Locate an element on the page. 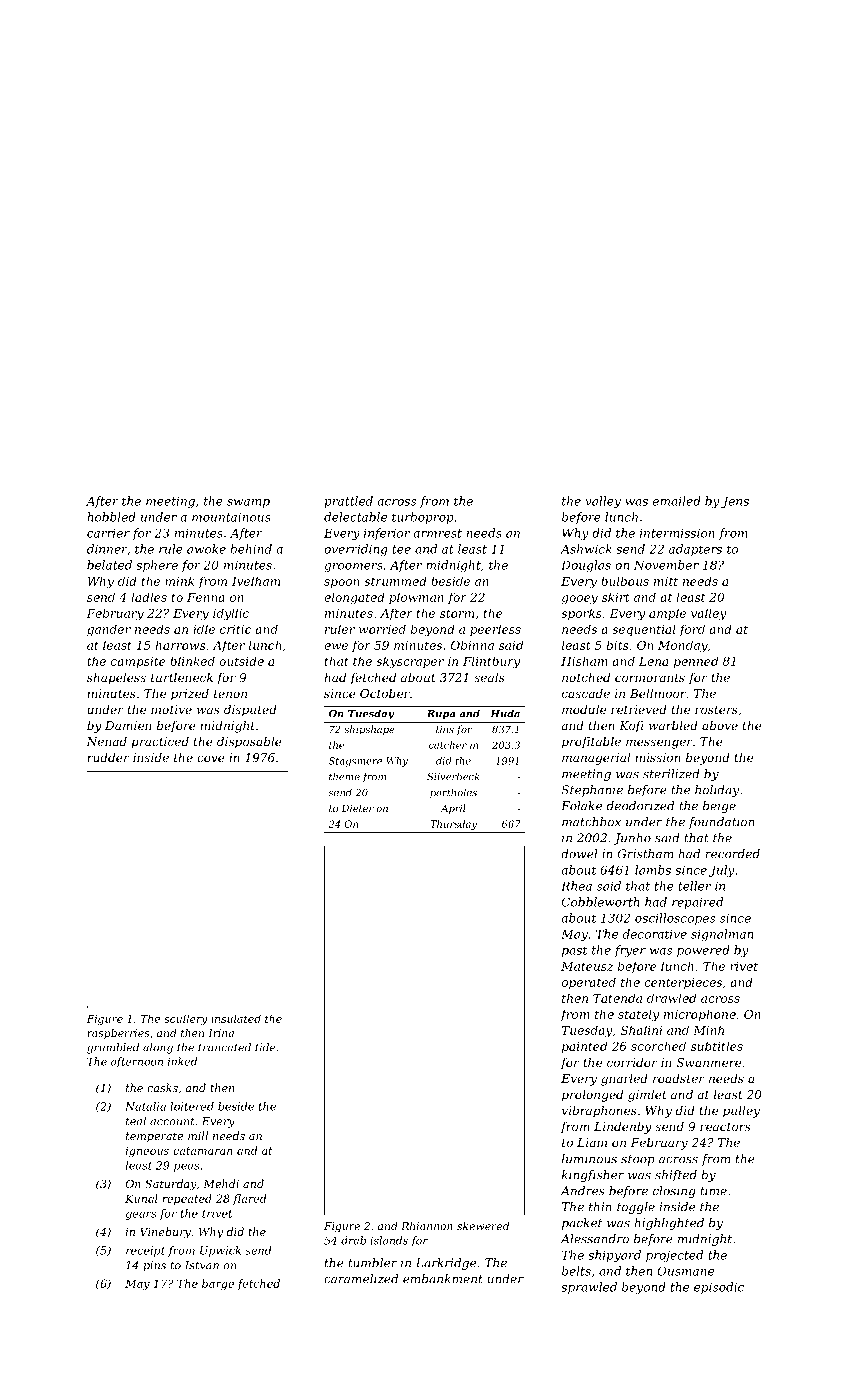  armrest is located at coordinates (437, 533).
